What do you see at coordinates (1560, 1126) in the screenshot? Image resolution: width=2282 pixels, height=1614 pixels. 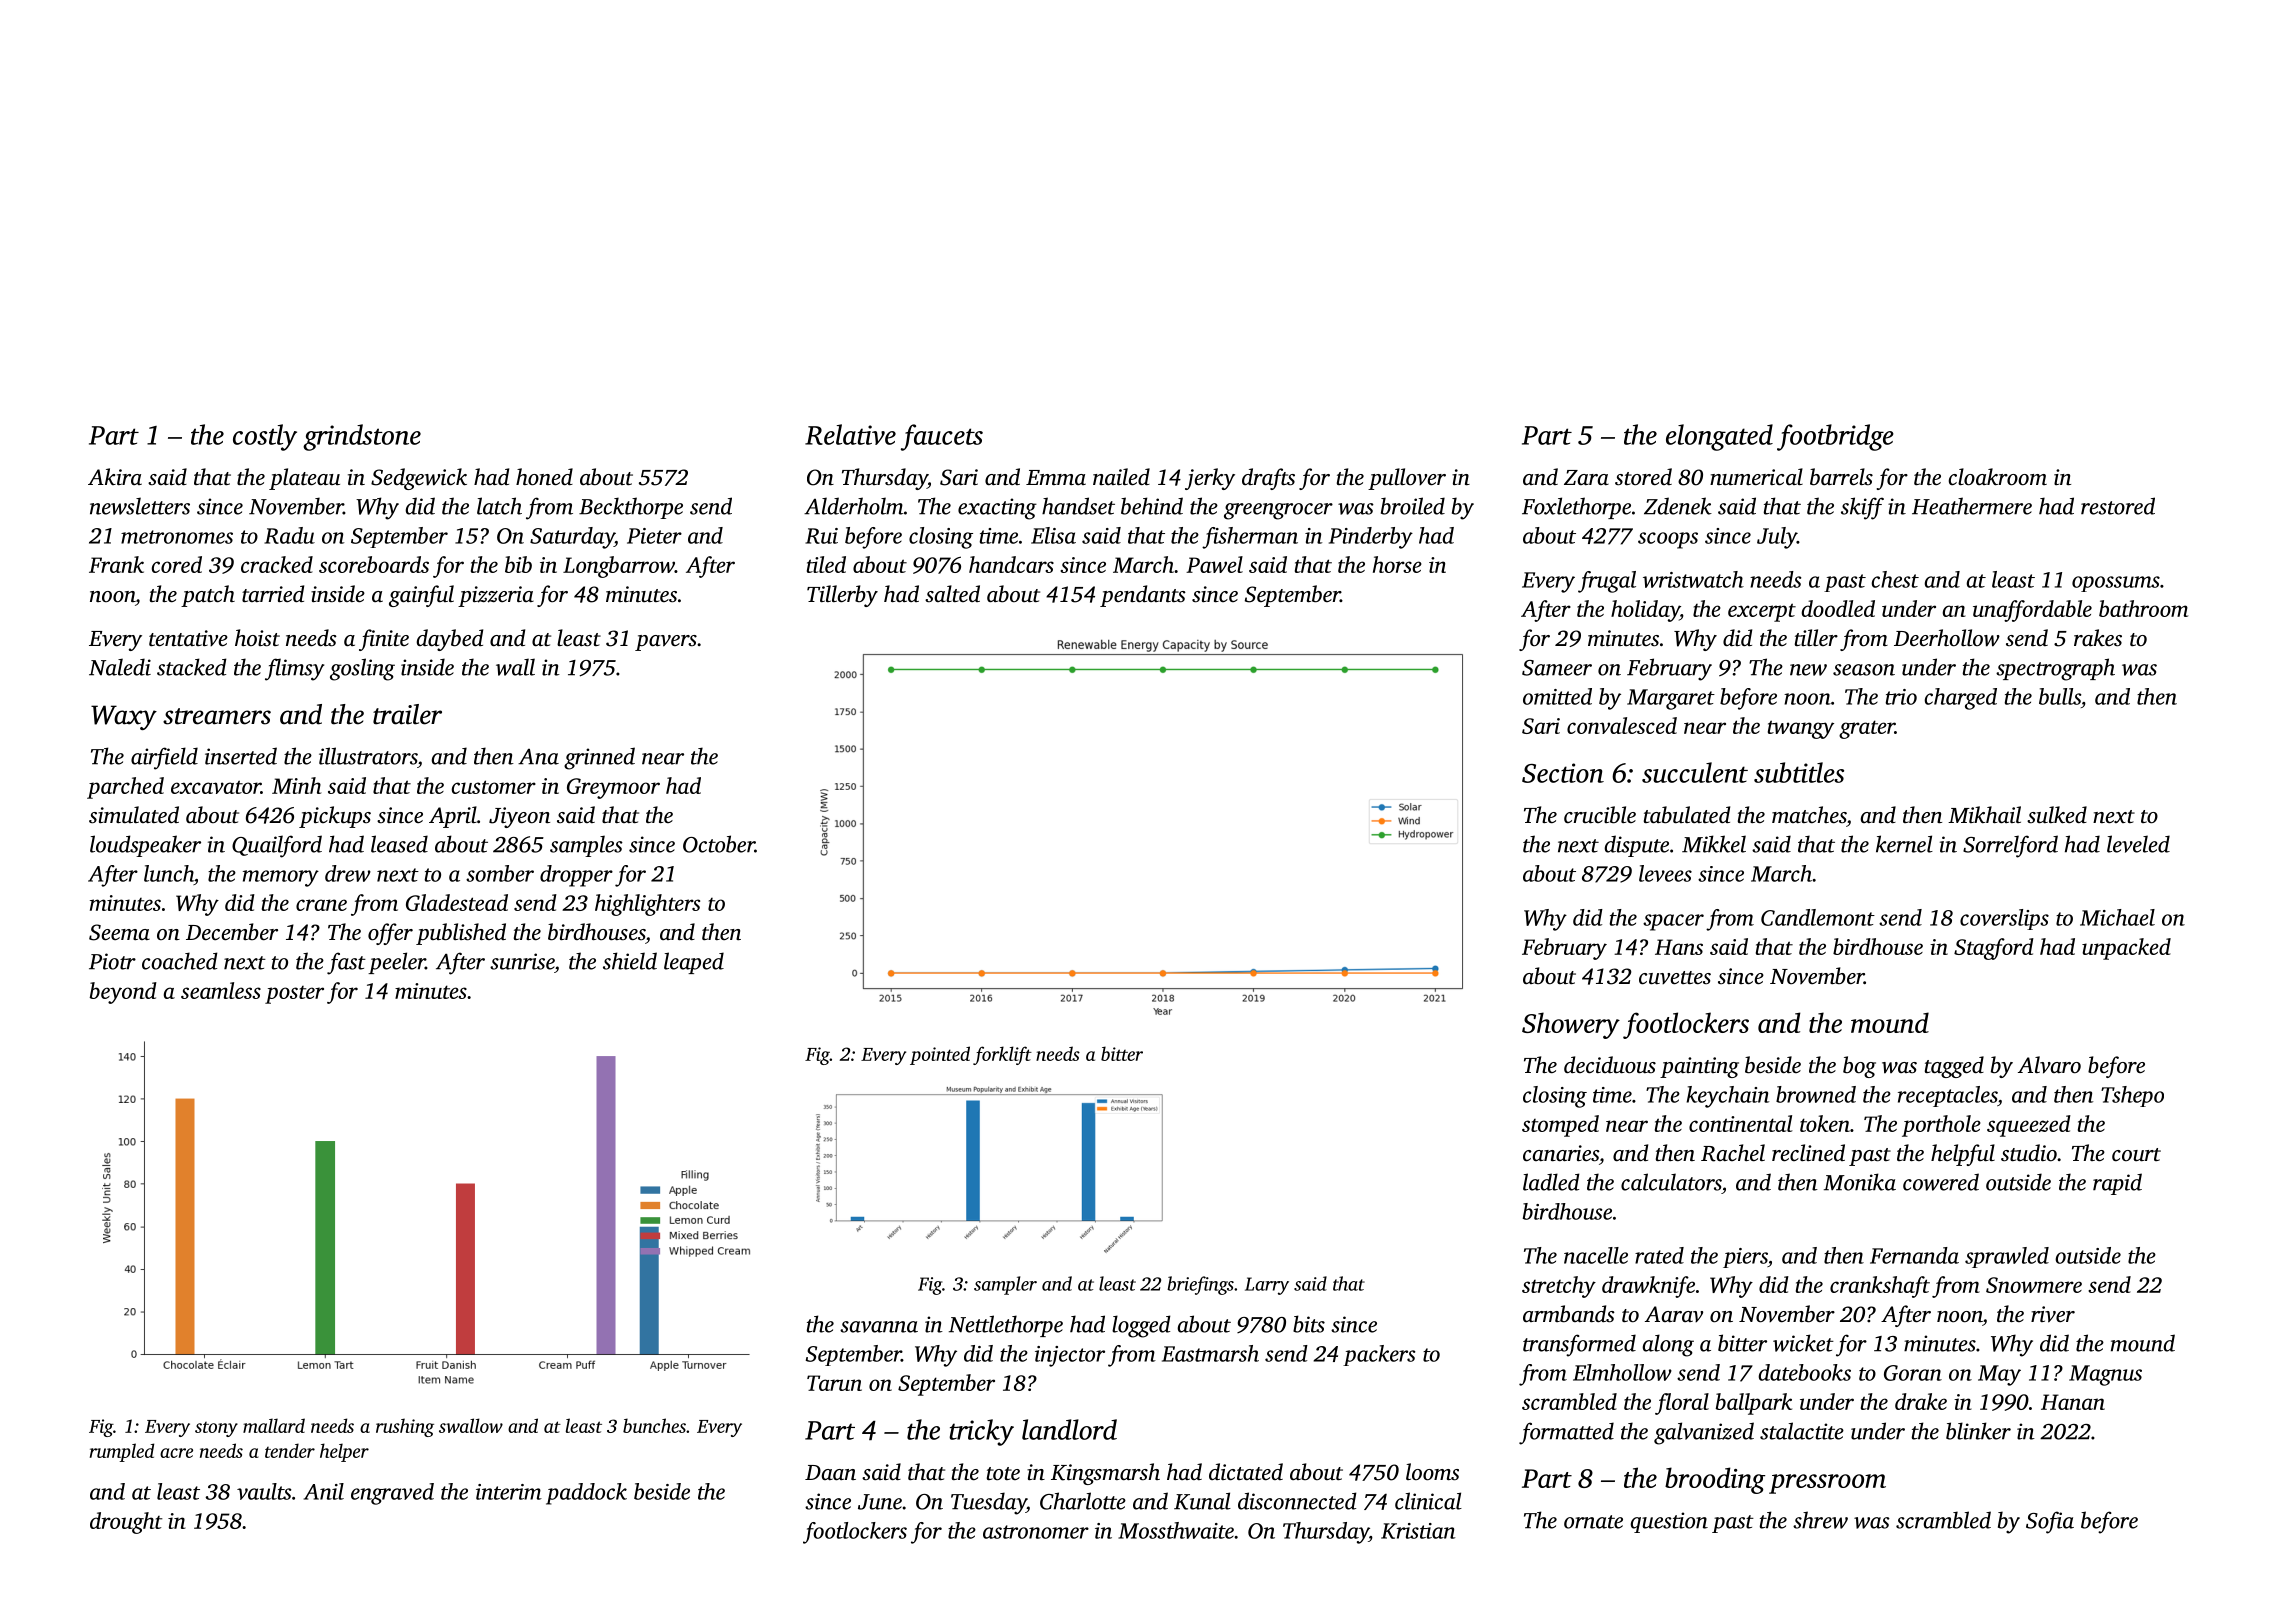 I see `stomped` at bounding box center [1560, 1126].
